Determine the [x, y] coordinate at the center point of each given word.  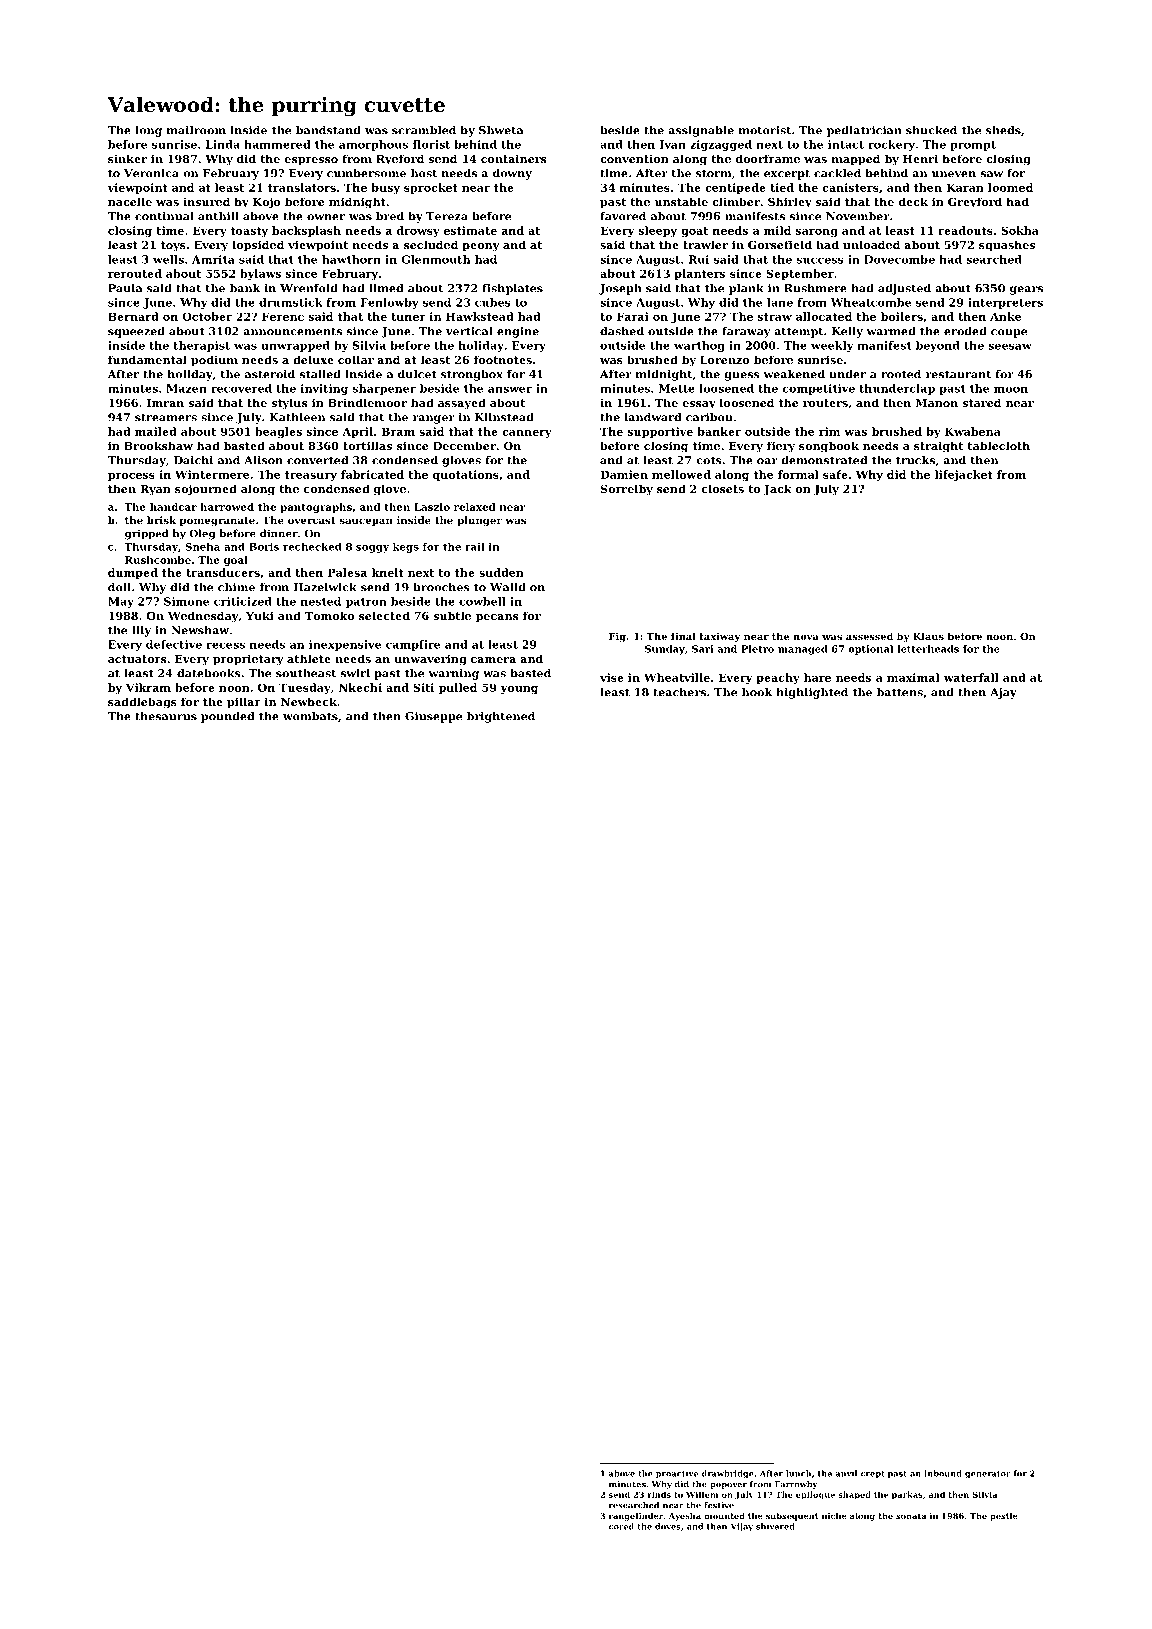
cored [621, 1526]
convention [634, 158]
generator [988, 1475]
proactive [677, 1474]
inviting [324, 389]
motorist [765, 130]
